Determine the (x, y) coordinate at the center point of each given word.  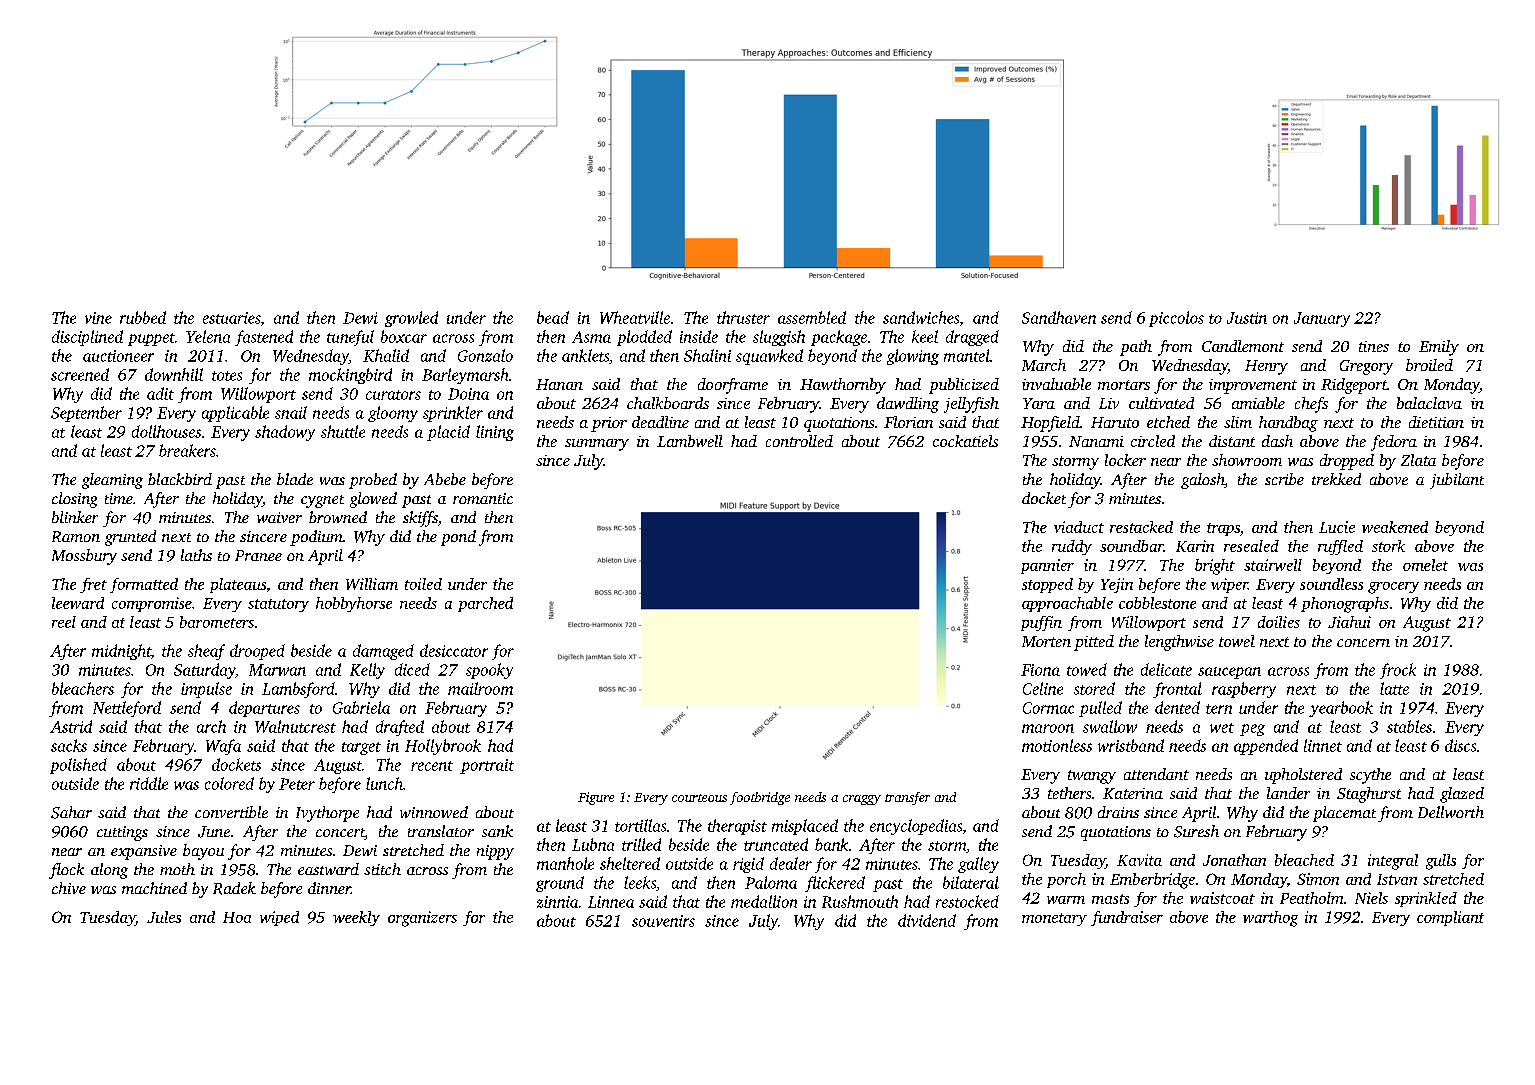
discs (1460, 745)
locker (1125, 460)
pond (458, 538)
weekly (356, 918)
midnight (121, 652)
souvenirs (663, 921)
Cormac (1048, 708)
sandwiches (921, 317)
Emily (1439, 348)
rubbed (143, 317)
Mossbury (84, 557)
